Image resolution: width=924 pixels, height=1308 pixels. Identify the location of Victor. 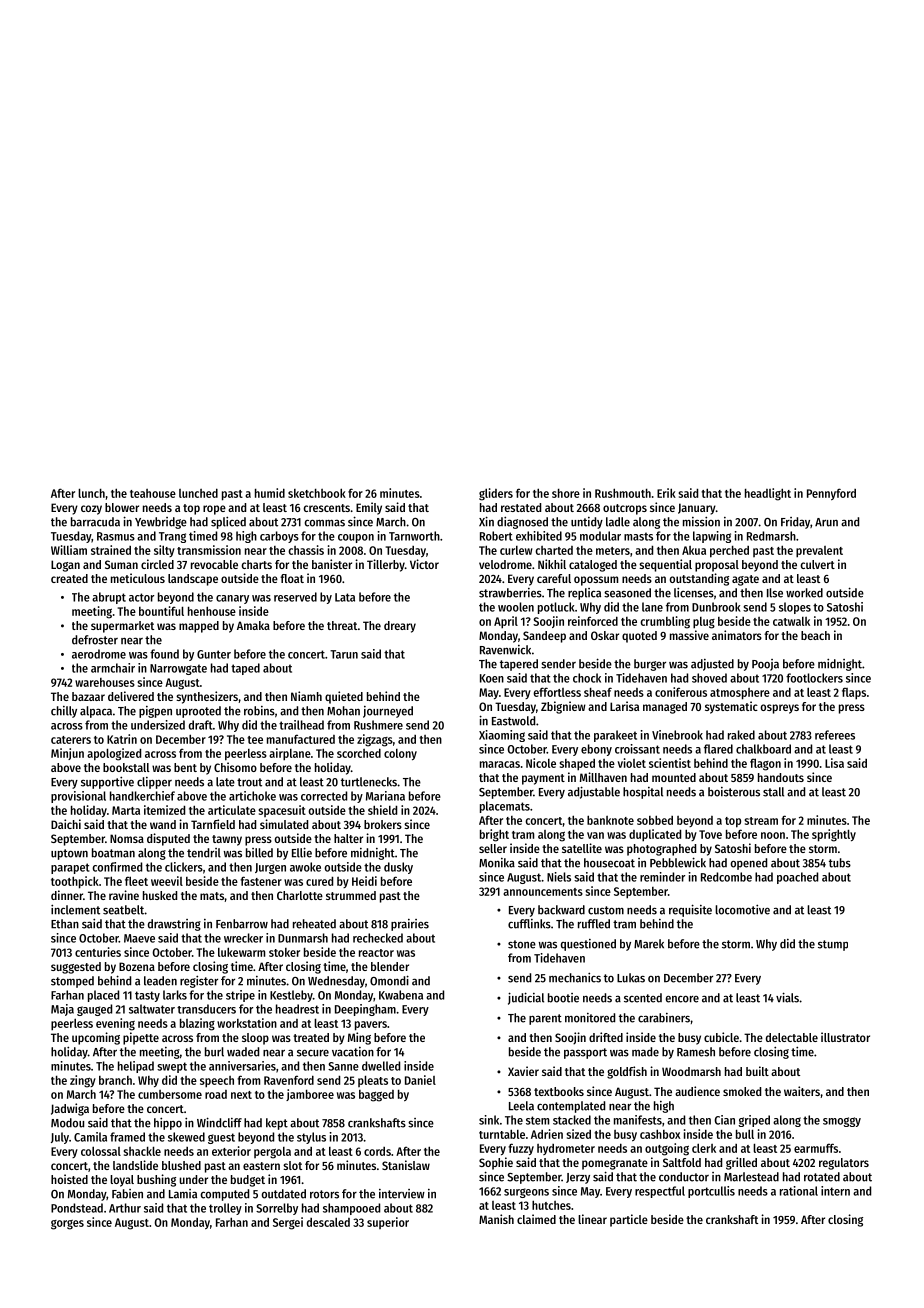
(424, 564).
